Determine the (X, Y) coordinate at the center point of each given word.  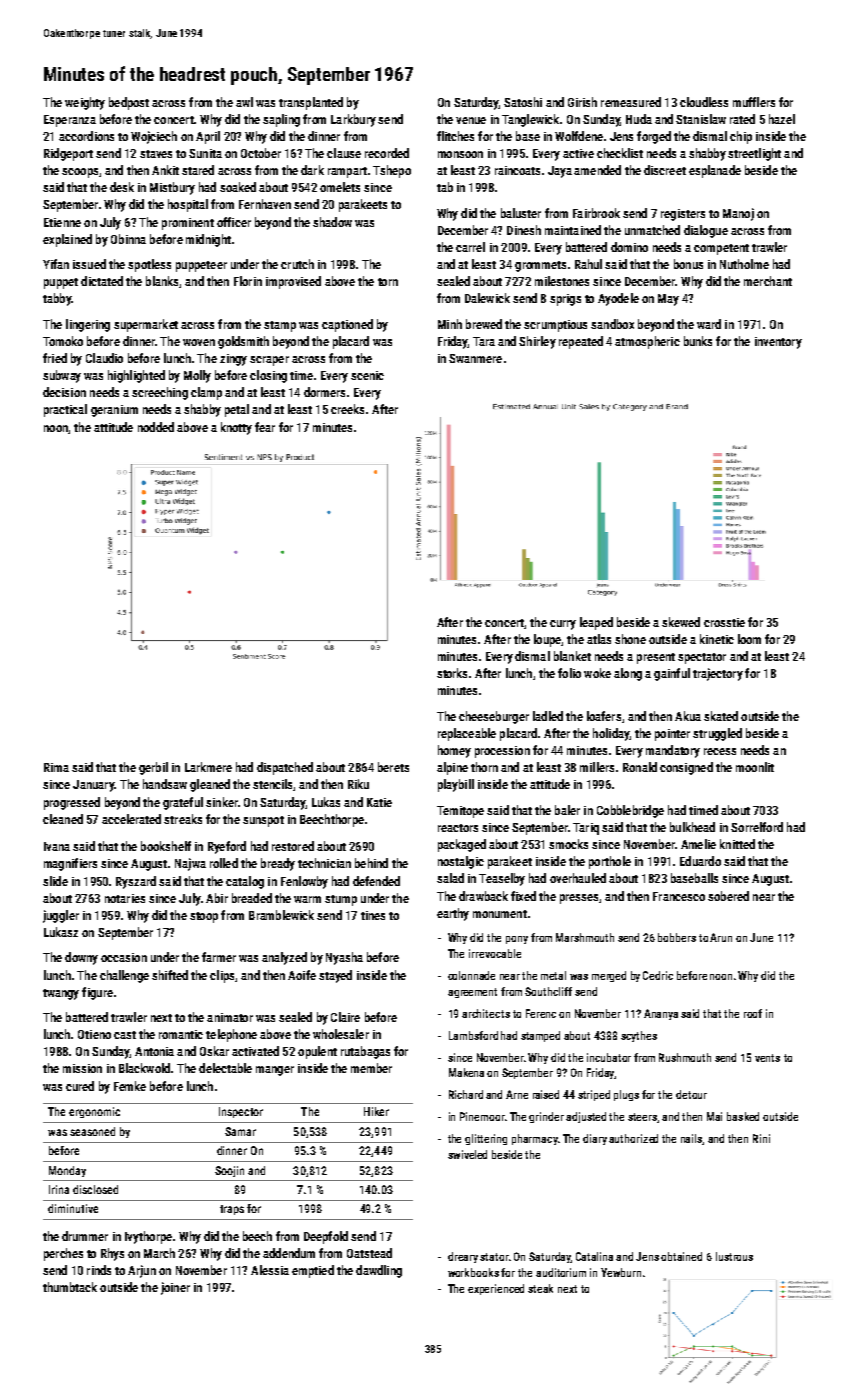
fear (265, 427)
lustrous (734, 1256)
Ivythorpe (148, 1237)
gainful (672, 674)
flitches (455, 136)
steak (540, 1288)
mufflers (754, 102)
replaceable (467, 734)
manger (275, 1071)
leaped (596, 623)
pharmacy (535, 1139)
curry (563, 625)
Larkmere (208, 767)
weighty (85, 103)
